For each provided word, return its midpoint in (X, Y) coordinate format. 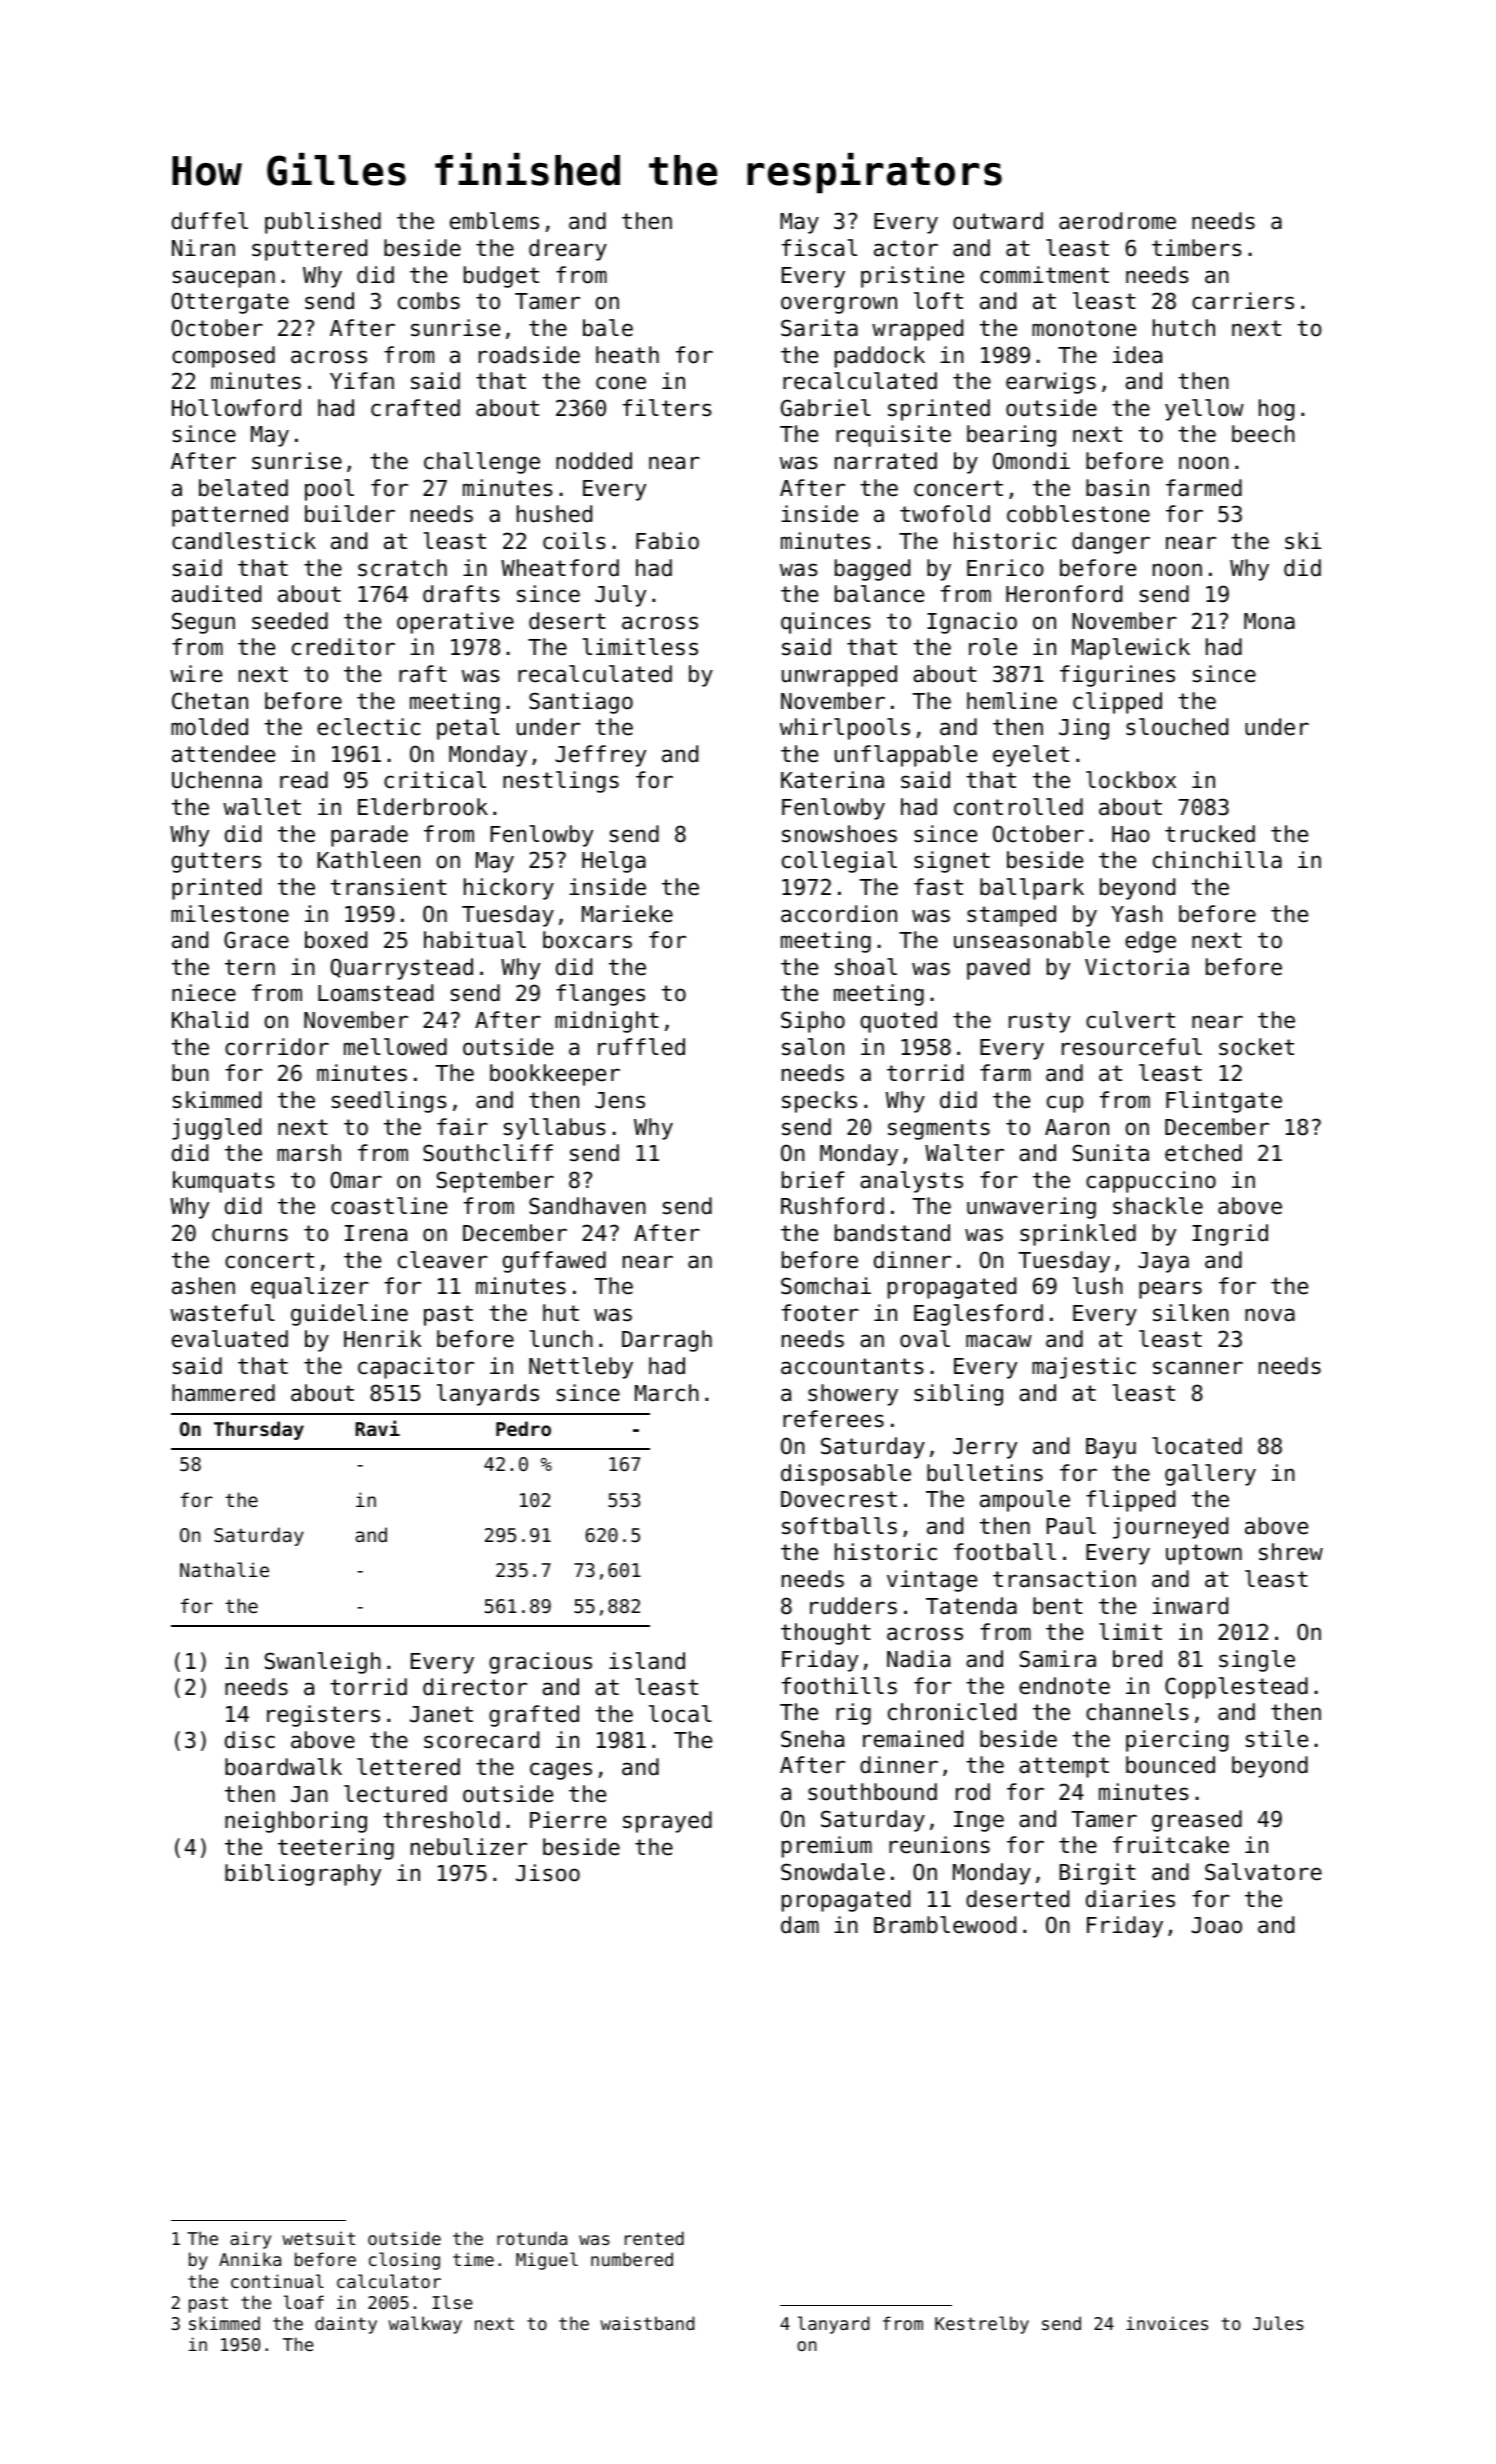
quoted (898, 1022)
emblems (494, 221)
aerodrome (1117, 221)
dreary (568, 250)
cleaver (443, 1260)
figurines (1117, 676)
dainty (346, 2325)
